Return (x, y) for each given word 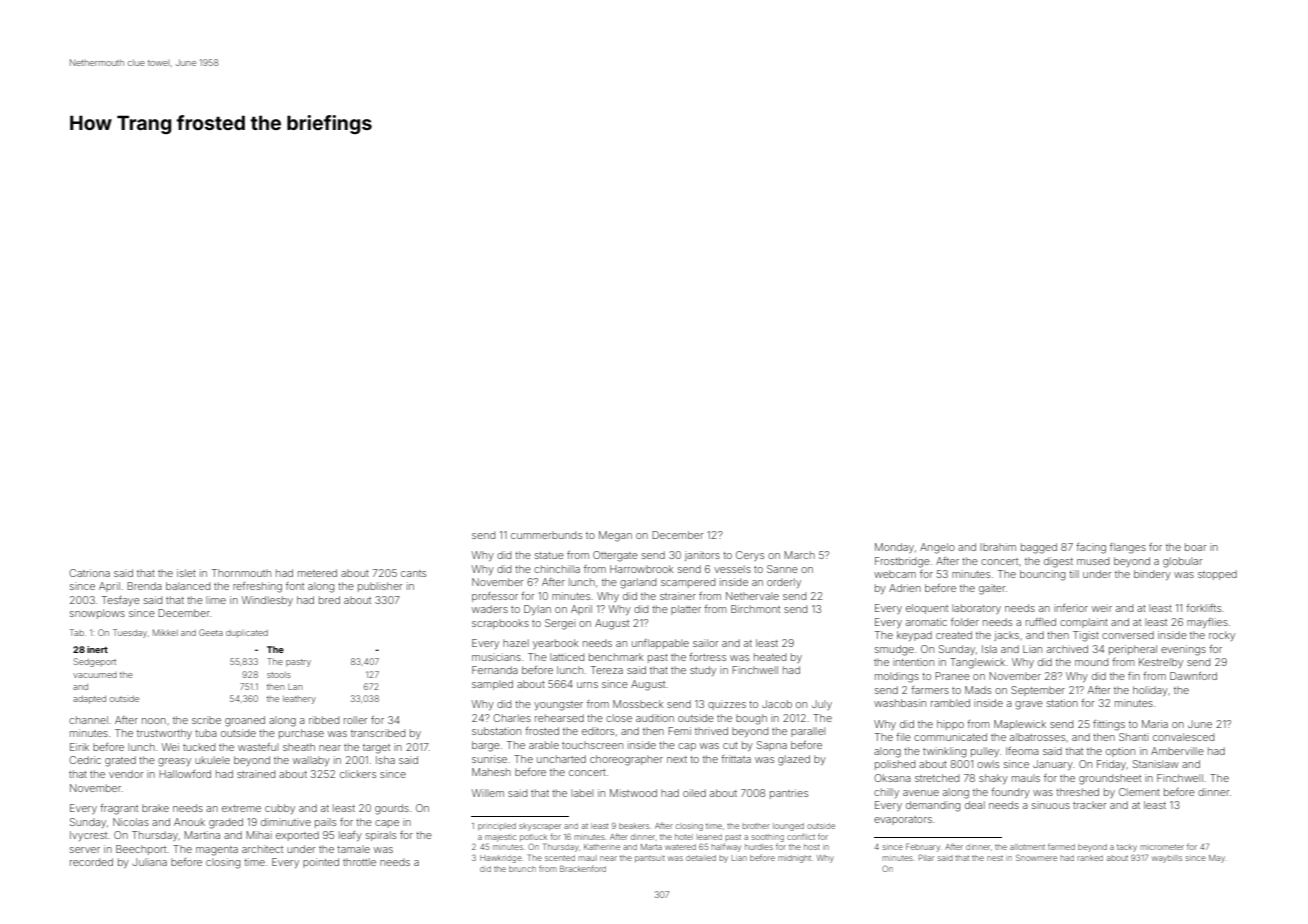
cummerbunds (546, 535)
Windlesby (267, 601)
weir (1102, 608)
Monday (894, 548)
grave (1029, 705)
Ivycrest (88, 836)
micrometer (1162, 847)
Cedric (85, 760)
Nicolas (131, 822)
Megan (615, 536)
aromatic (926, 622)
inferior (1071, 608)
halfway (726, 847)
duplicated (247, 633)
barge (486, 746)
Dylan (537, 610)
